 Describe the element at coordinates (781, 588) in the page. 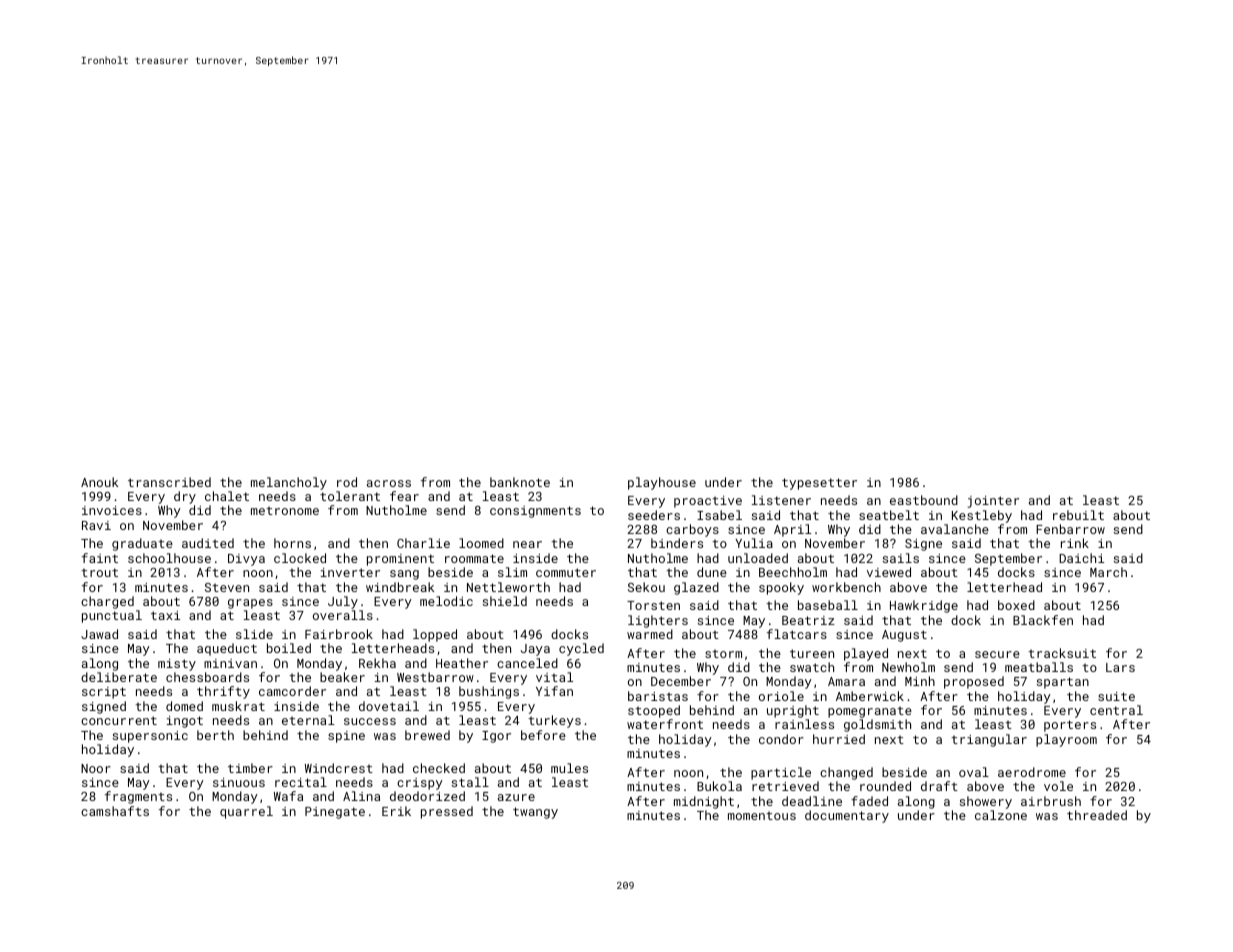

I see `spooky` at that location.
